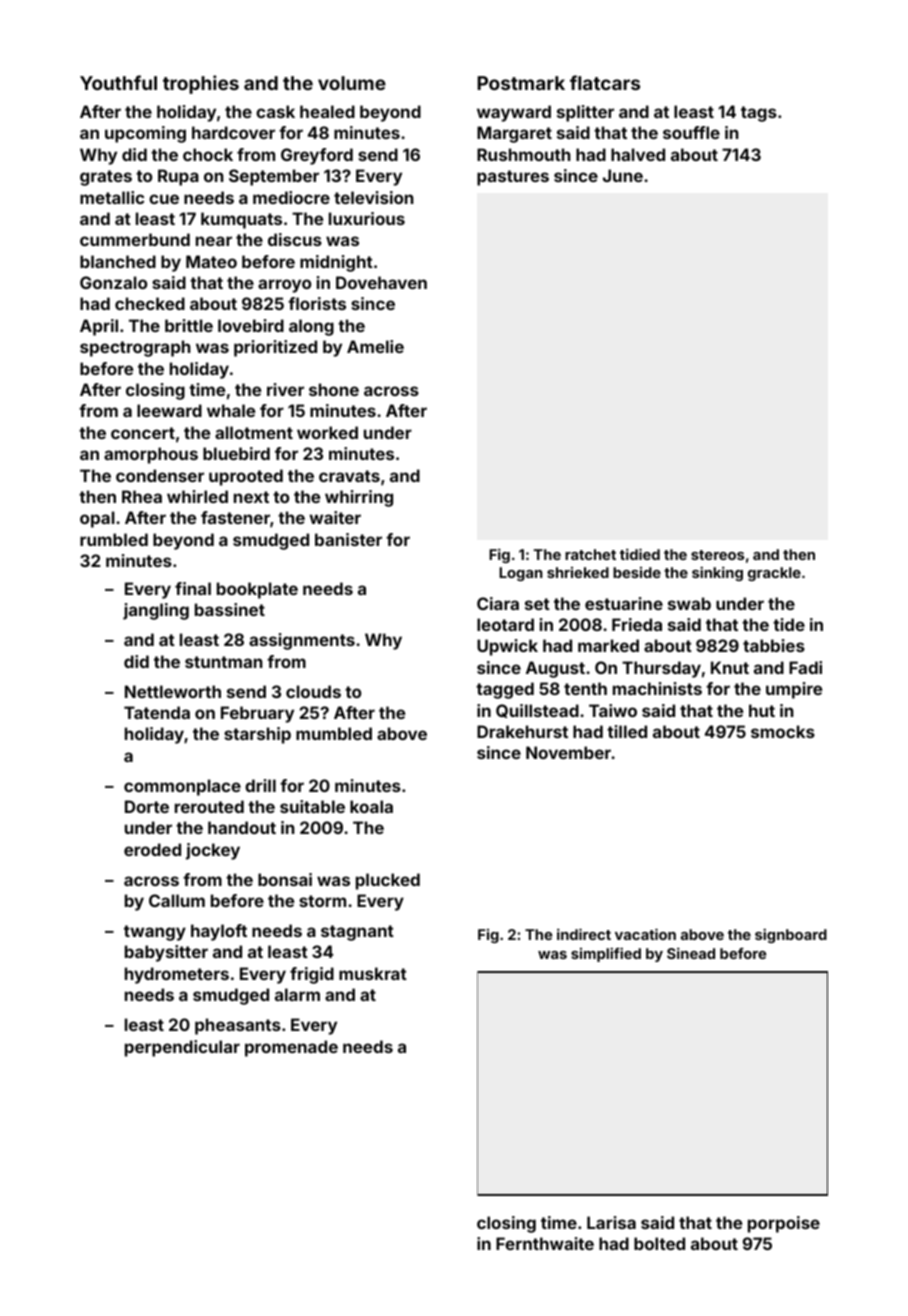 This image has width=908, height=1316. Describe the element at coordinates (182, 1048) in the image. I see `perpendicular` at that location.
